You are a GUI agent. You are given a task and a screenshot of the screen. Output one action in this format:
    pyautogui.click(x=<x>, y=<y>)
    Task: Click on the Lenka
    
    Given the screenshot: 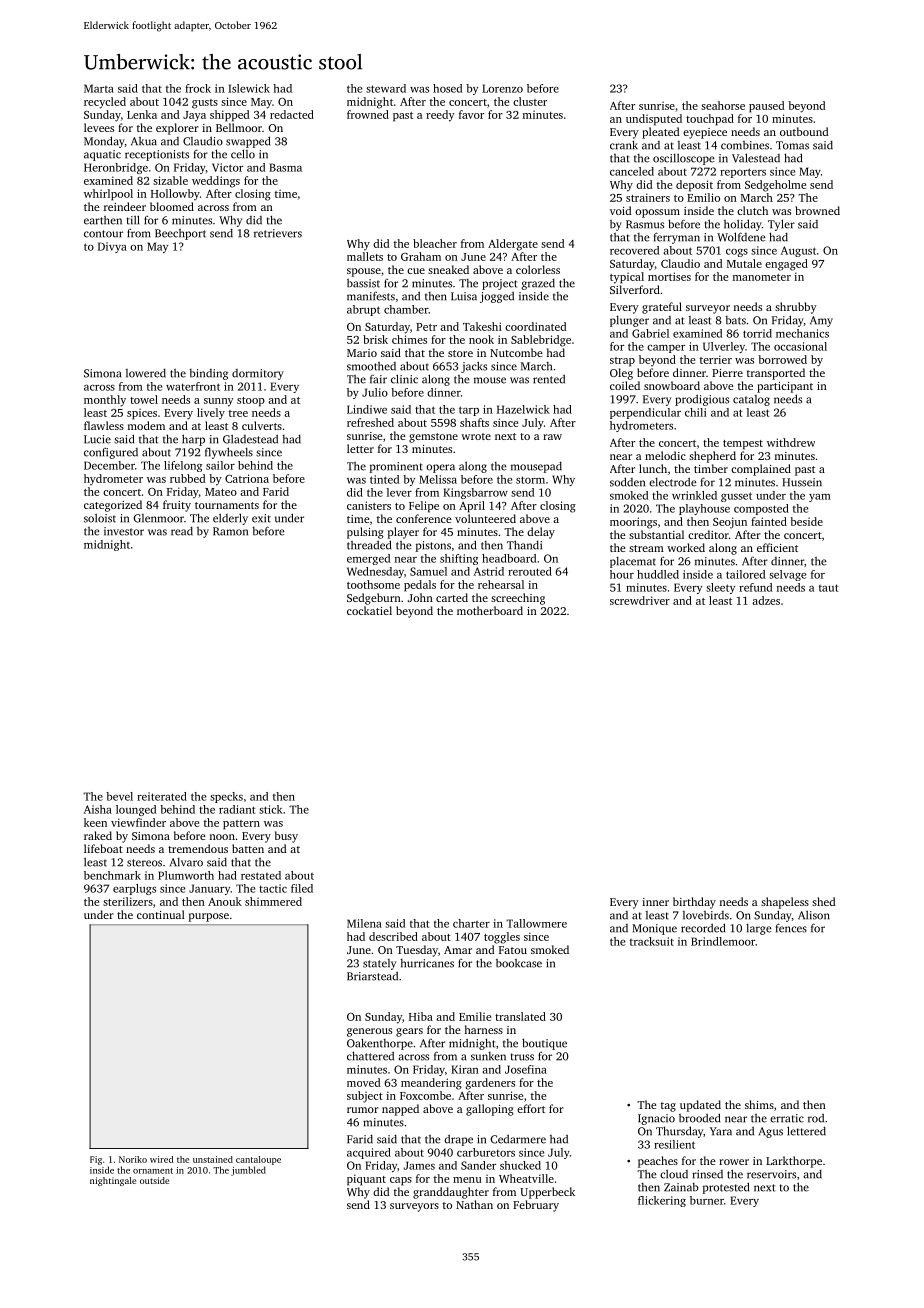 What is the action you would take?
    pyautogui.click(x=142, y=114)
